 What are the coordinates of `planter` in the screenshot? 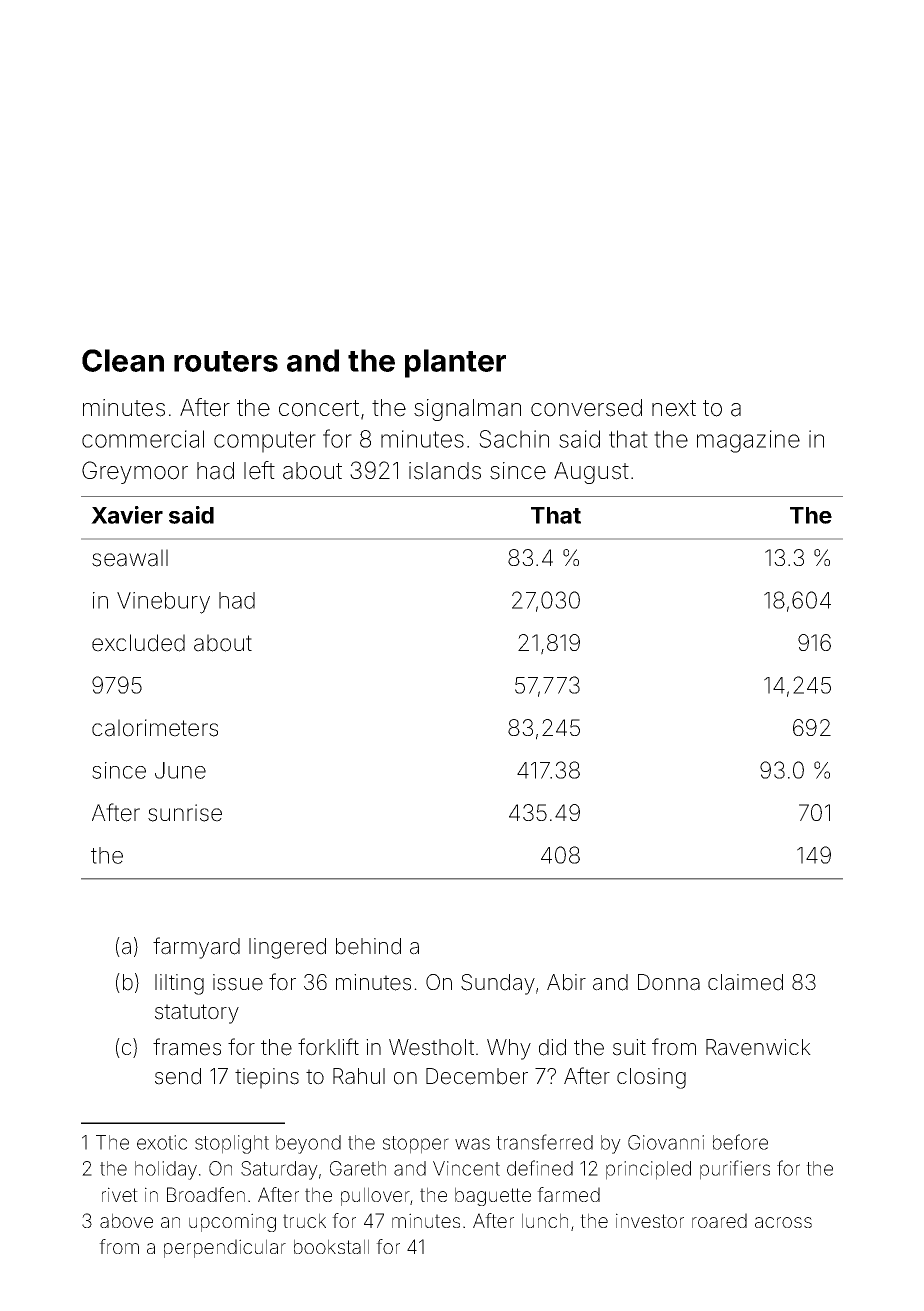 It's located at (455, 363).
